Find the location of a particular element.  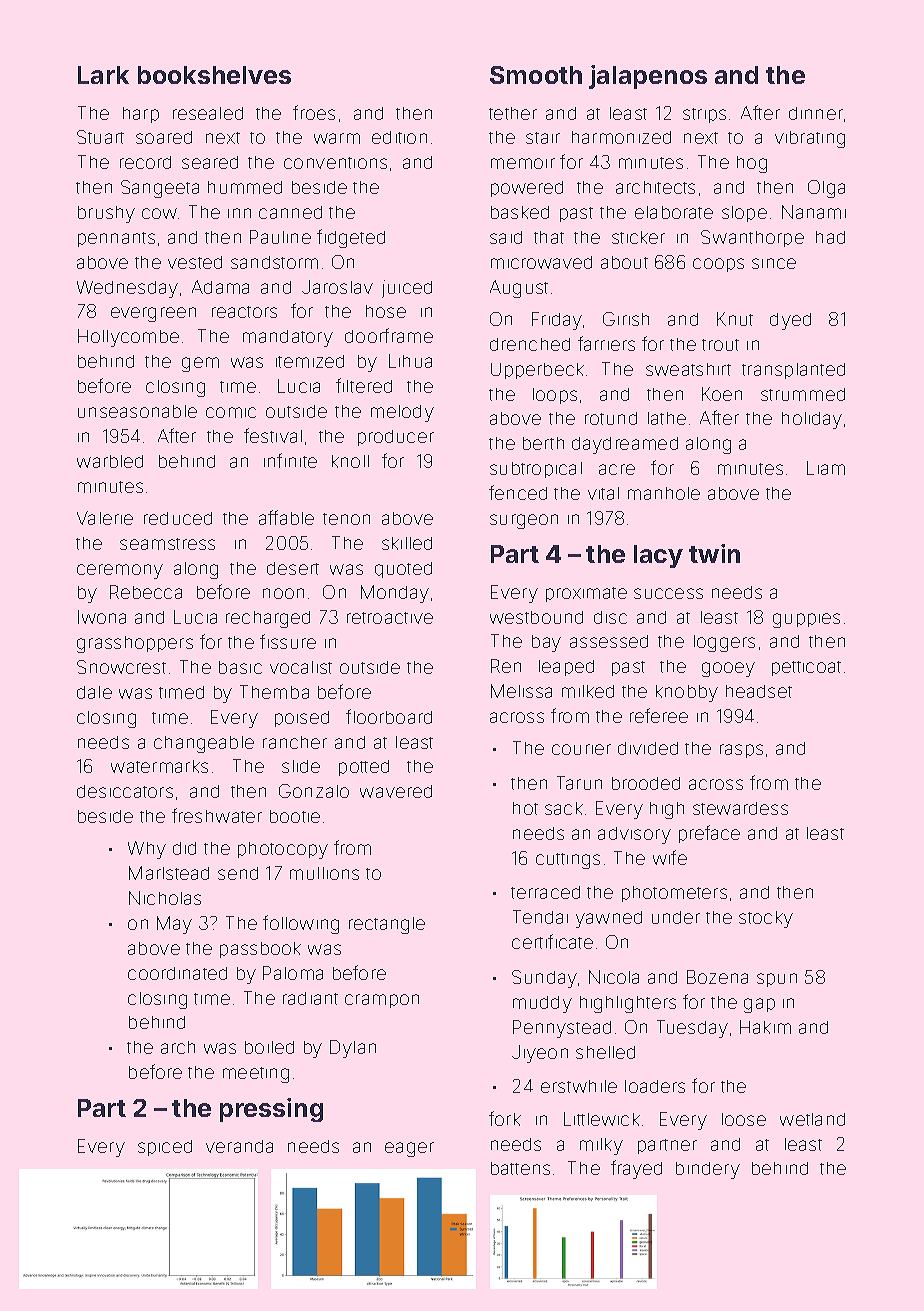

surgeon is located at coordinates (524, 521).
